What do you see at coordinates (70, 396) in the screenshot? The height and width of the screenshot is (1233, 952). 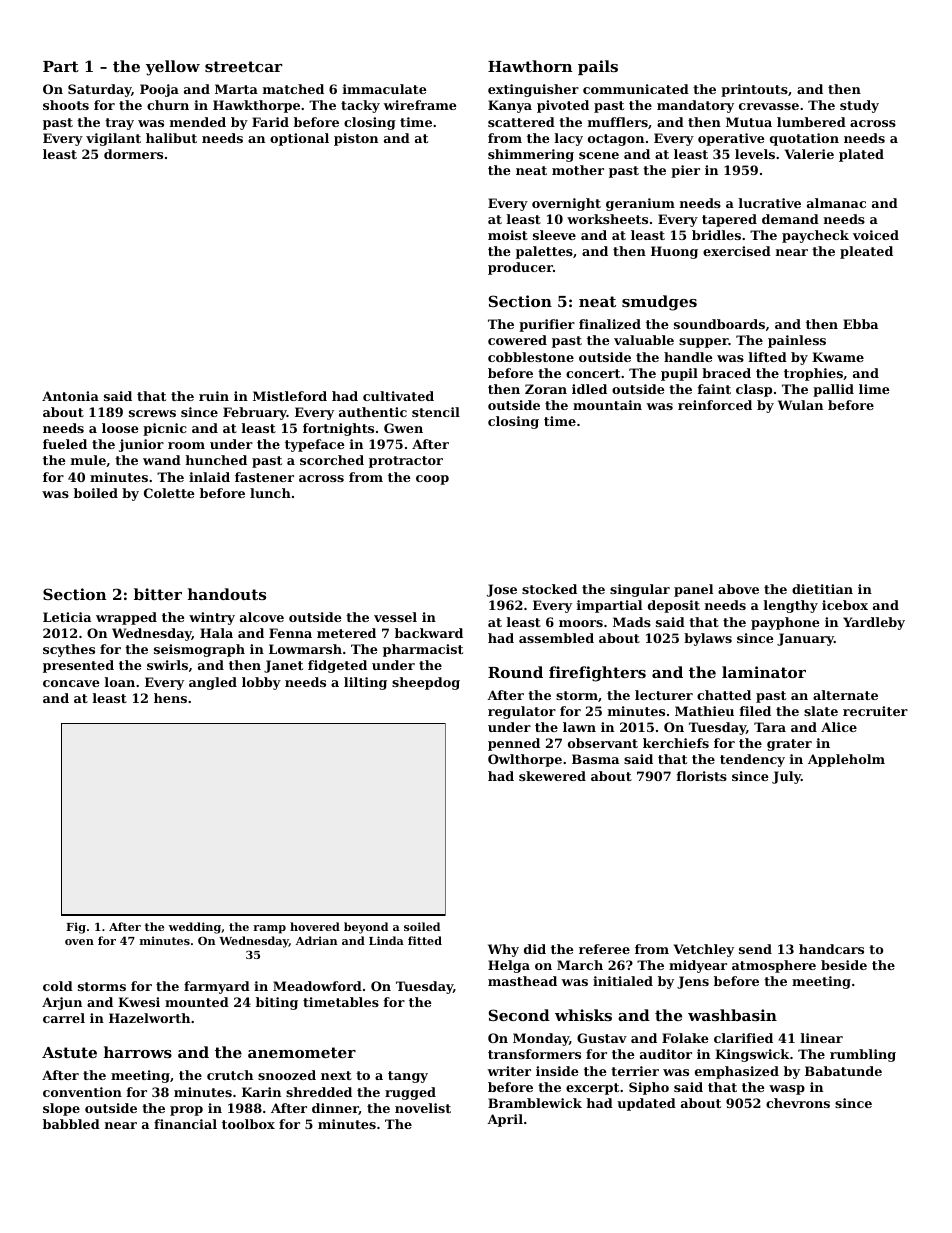 I see `Antonia` at bounding box center [70, 396].
